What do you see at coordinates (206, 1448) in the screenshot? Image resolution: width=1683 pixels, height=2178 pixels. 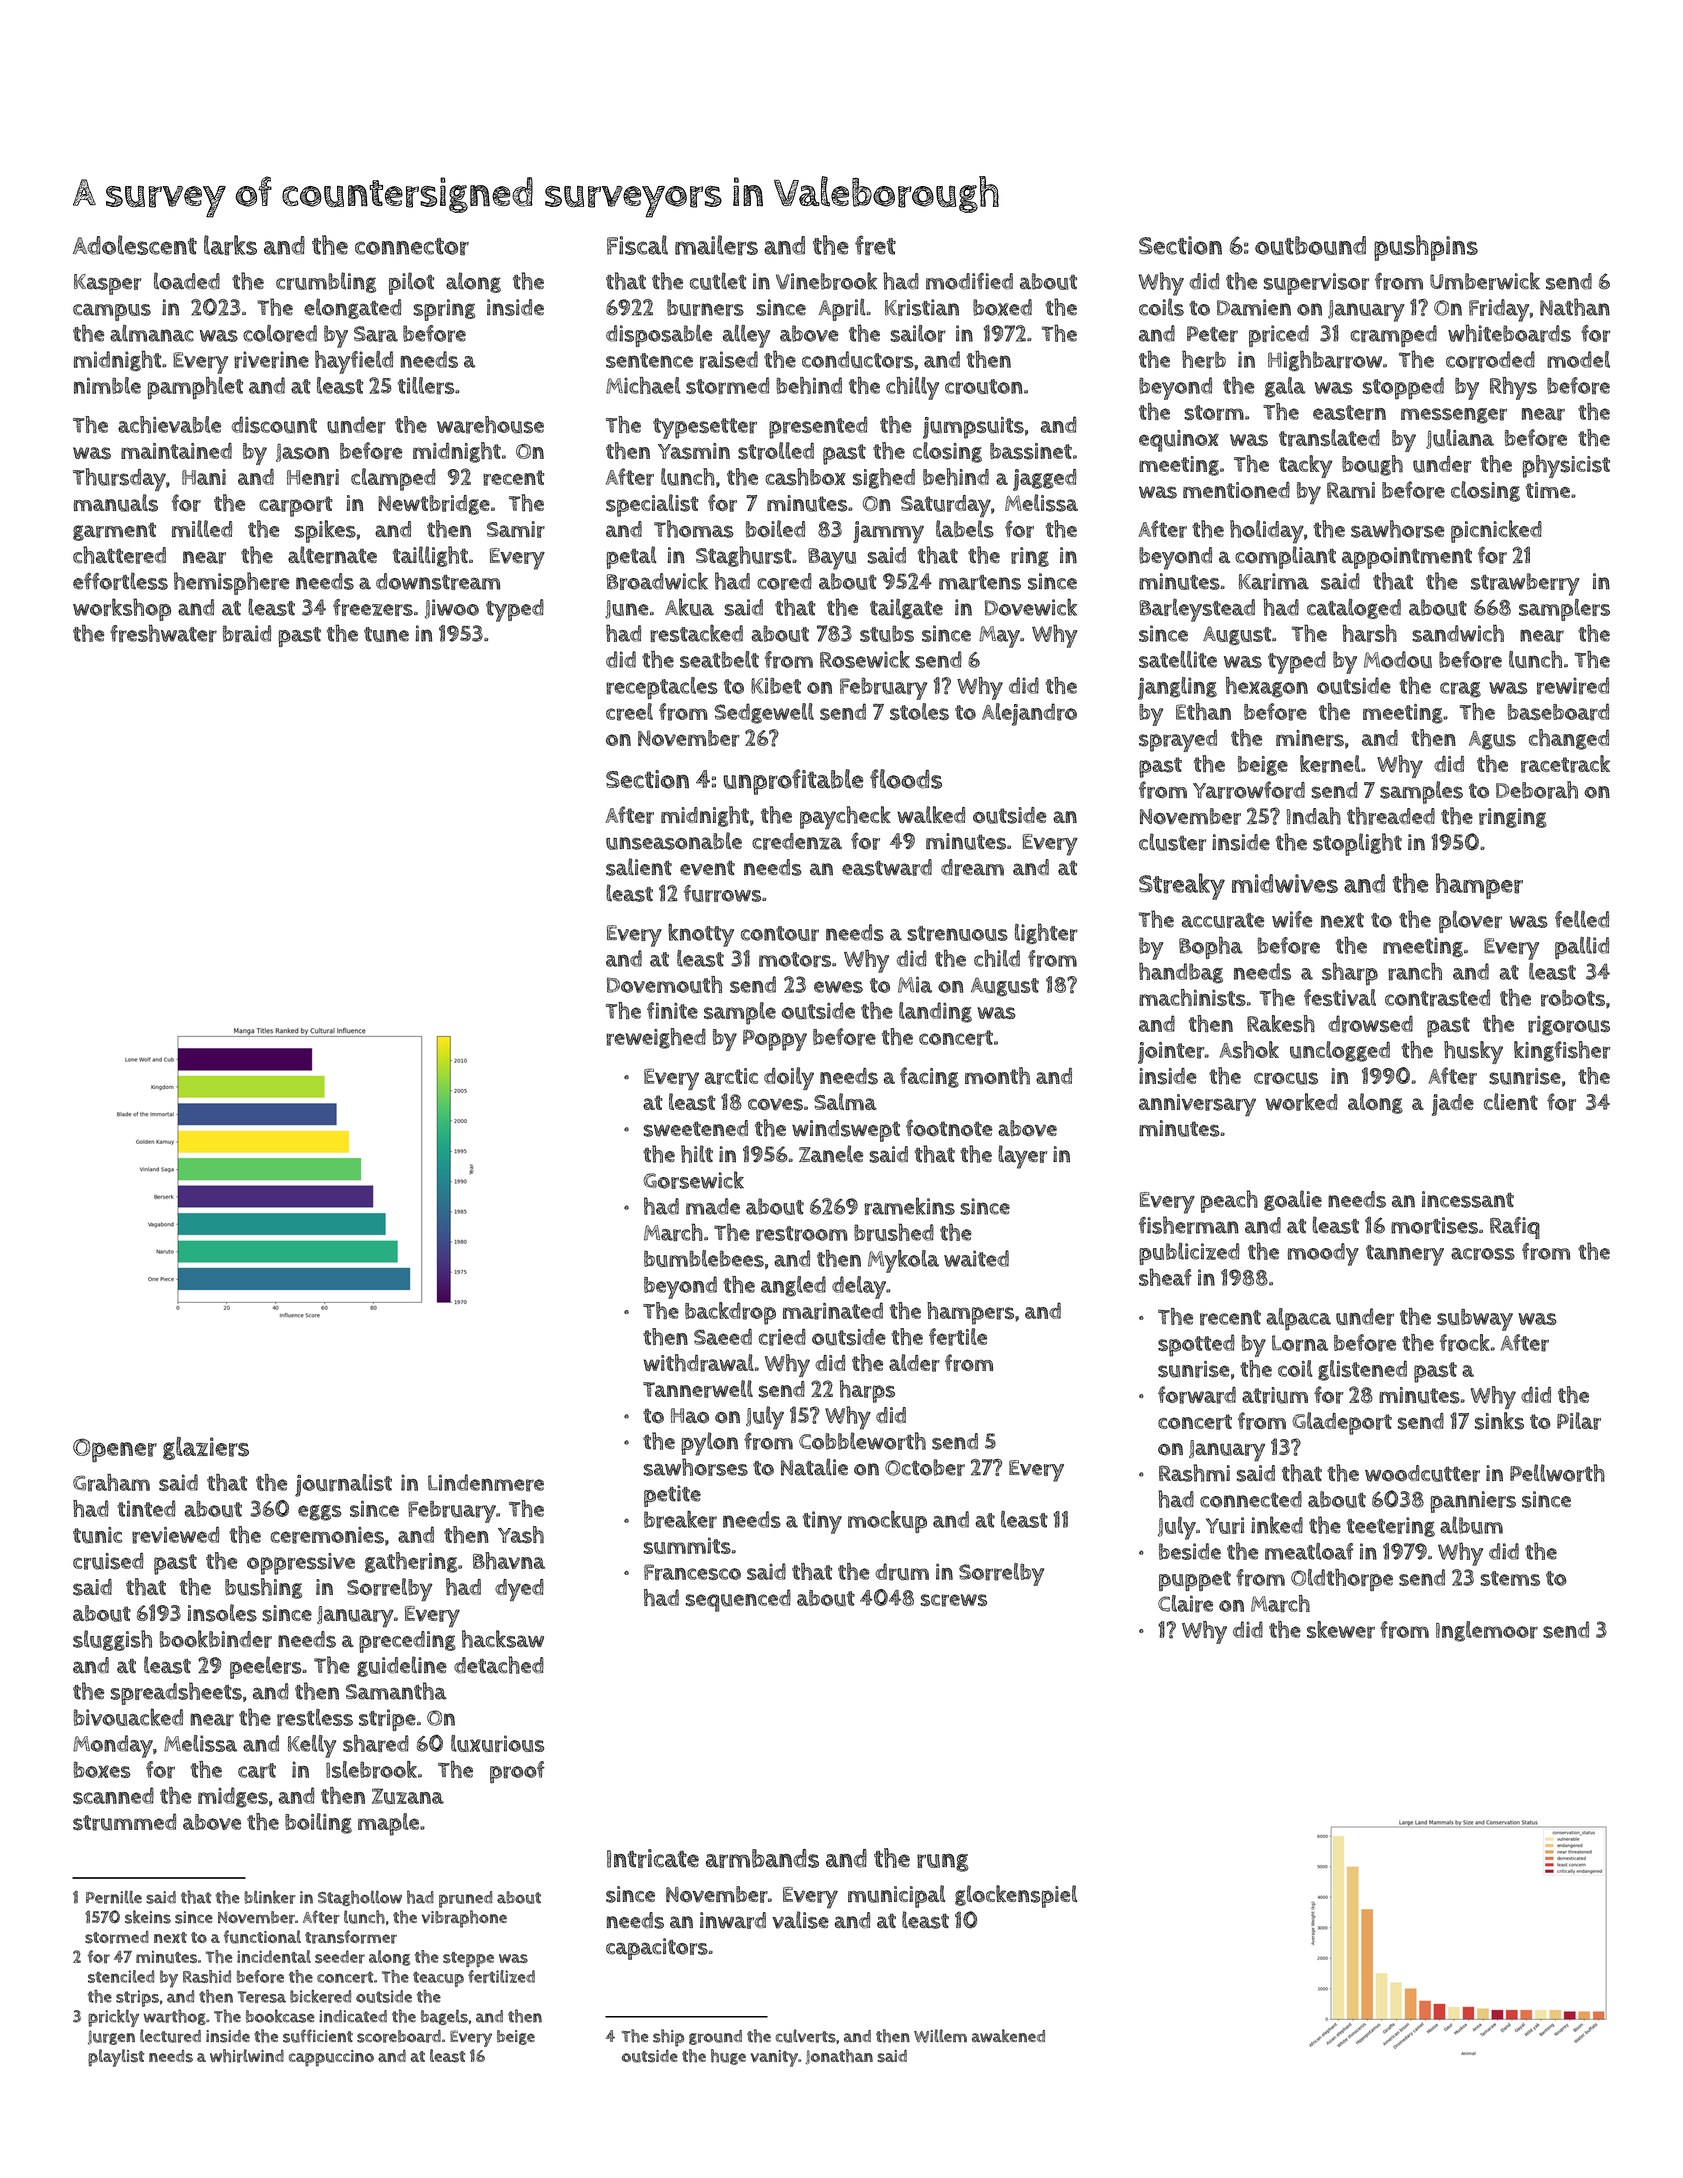 I see `glaziers` at bounding box center [206, 1448].
